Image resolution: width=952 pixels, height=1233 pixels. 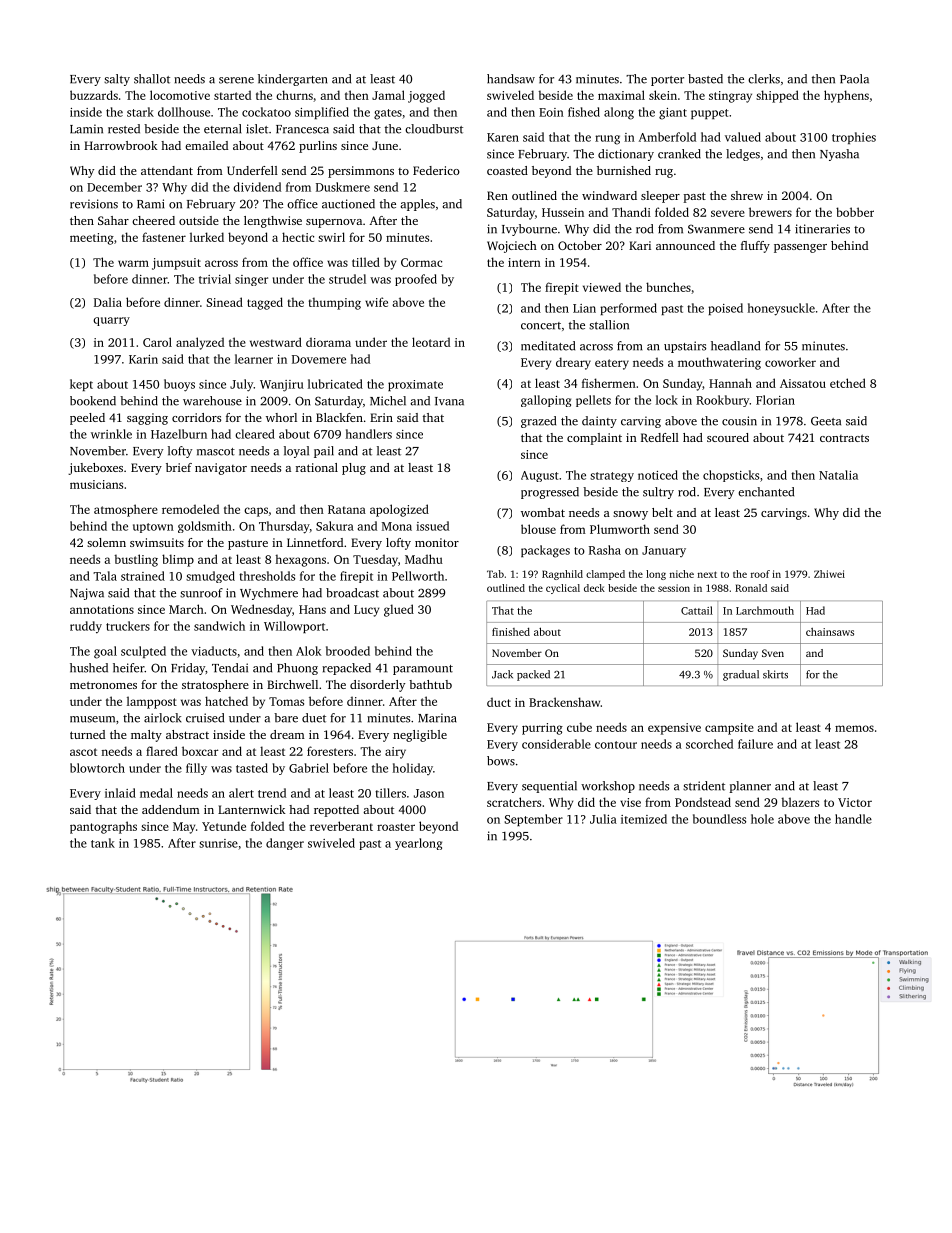 I want to click on Brackenshaw, so click(x=565, y=702).
